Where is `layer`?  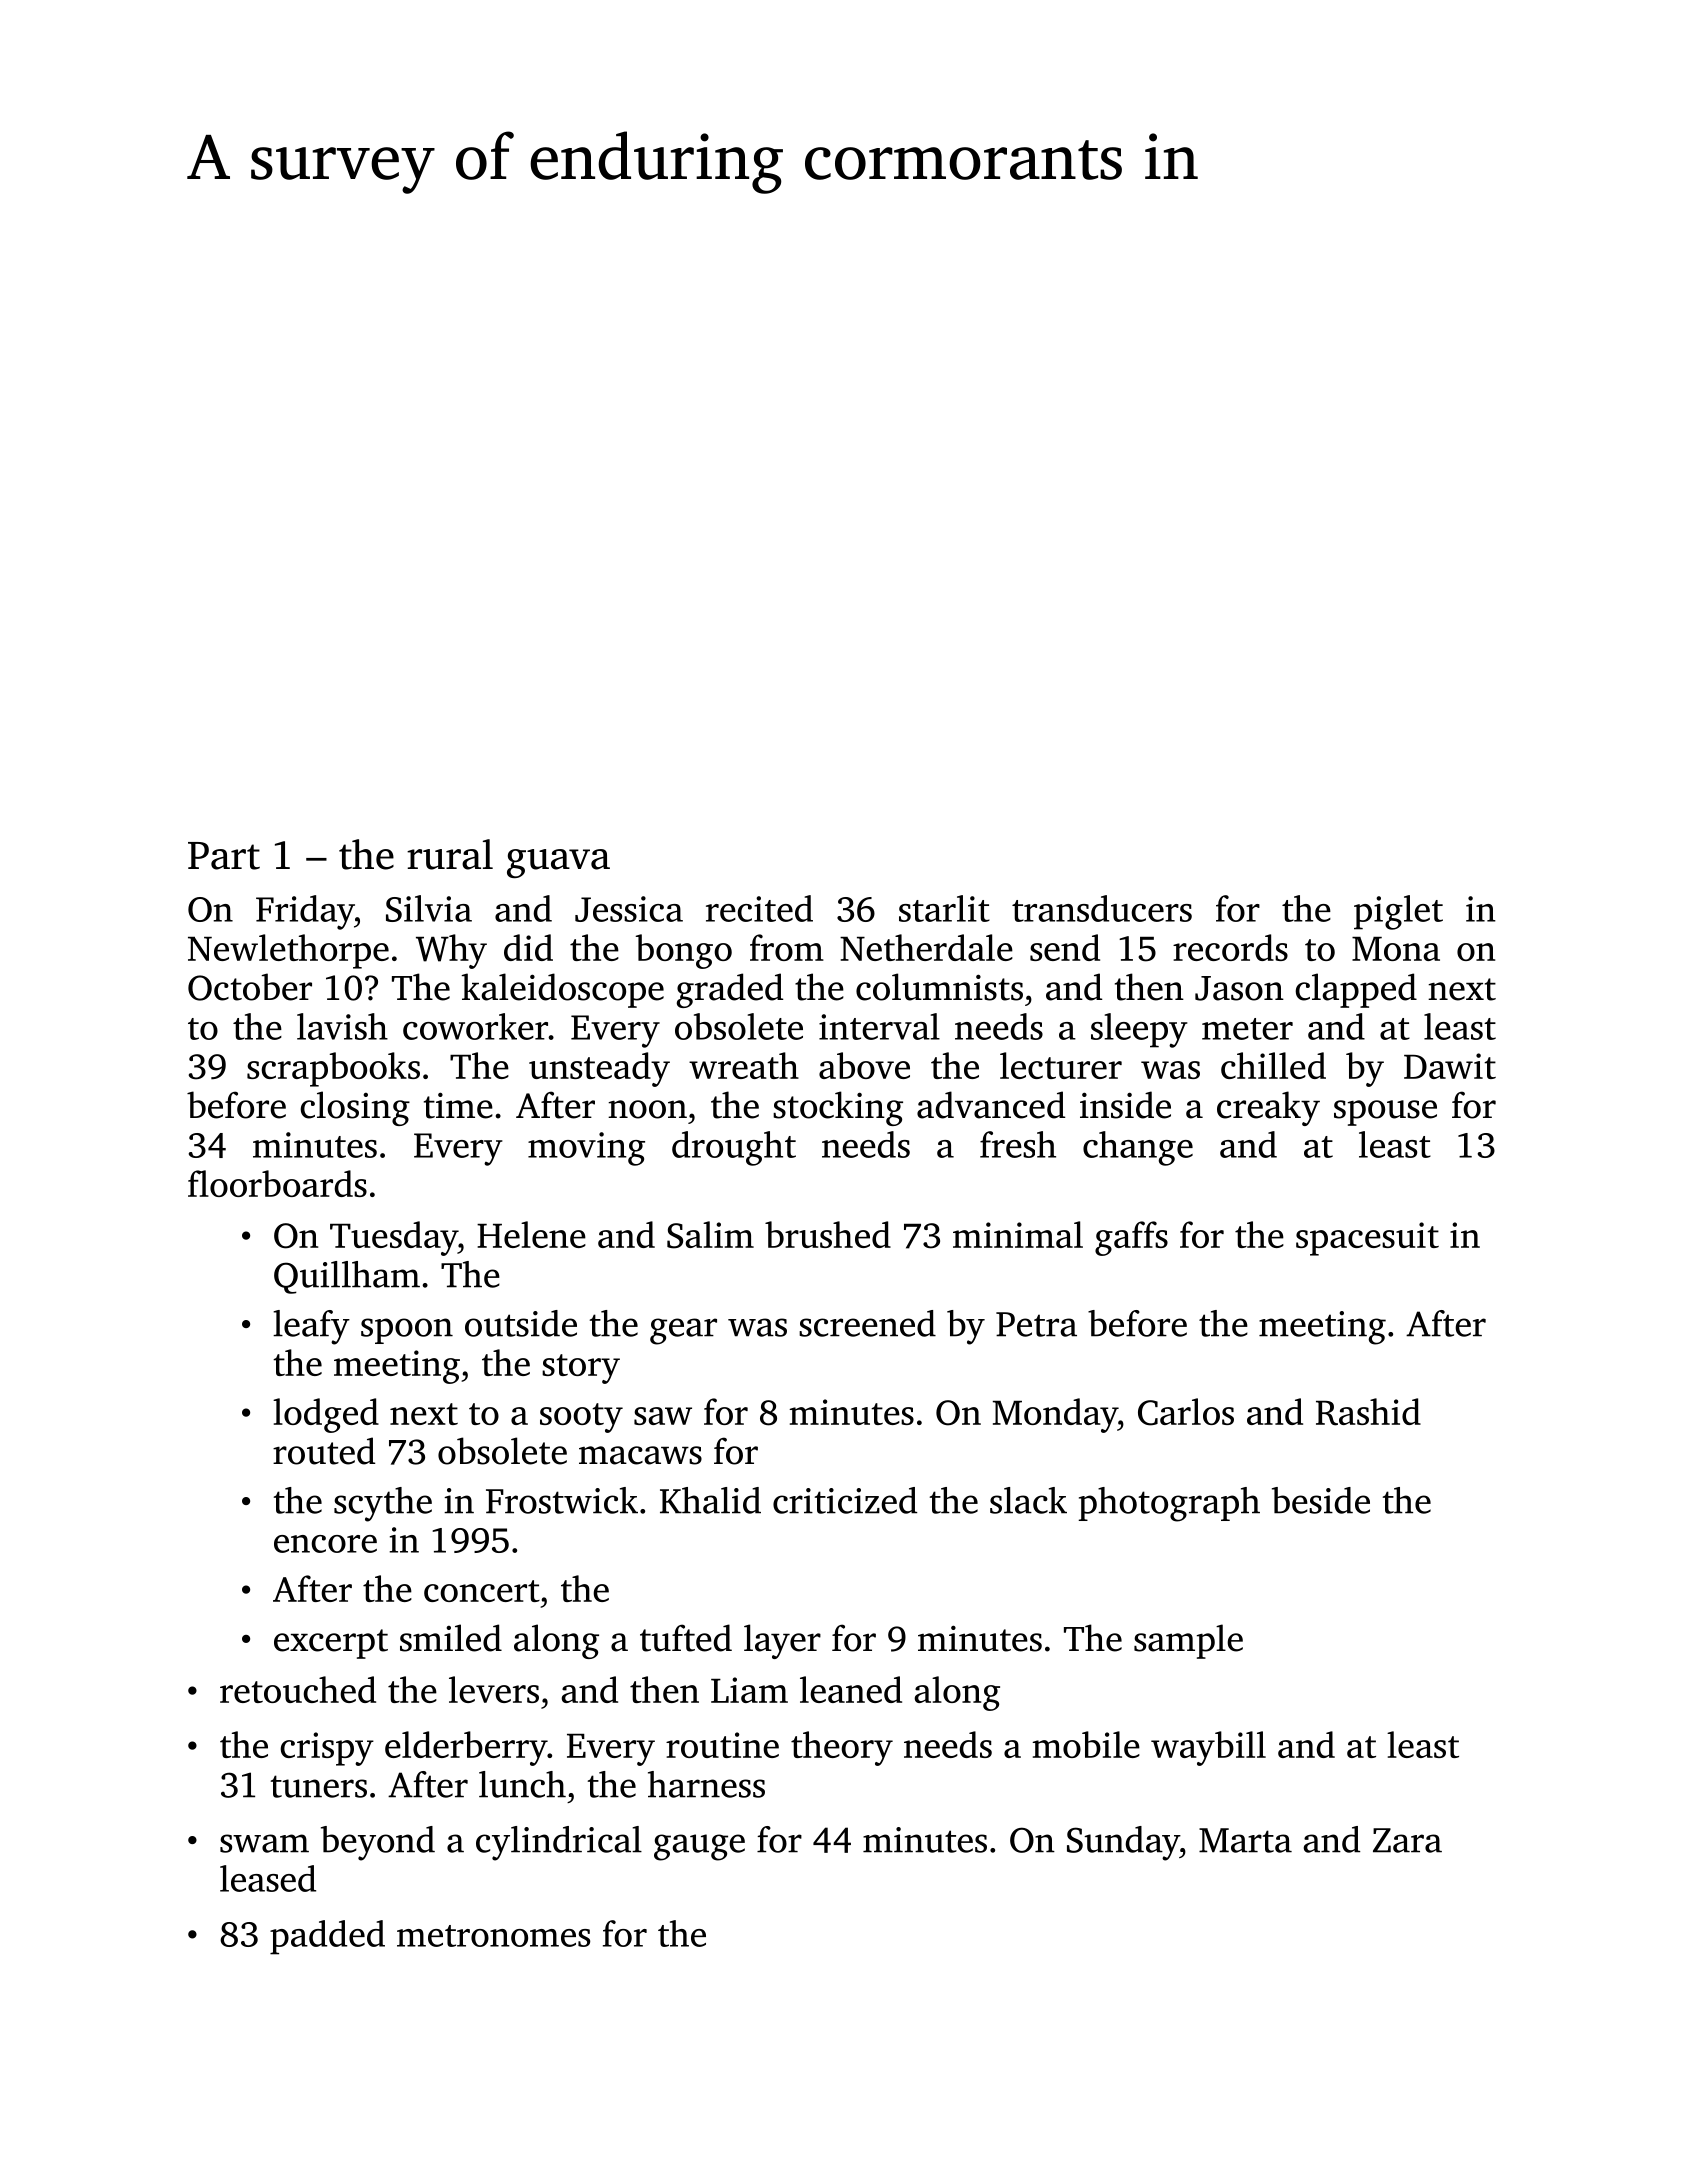
layer is located at coordinates (782, 1641).
